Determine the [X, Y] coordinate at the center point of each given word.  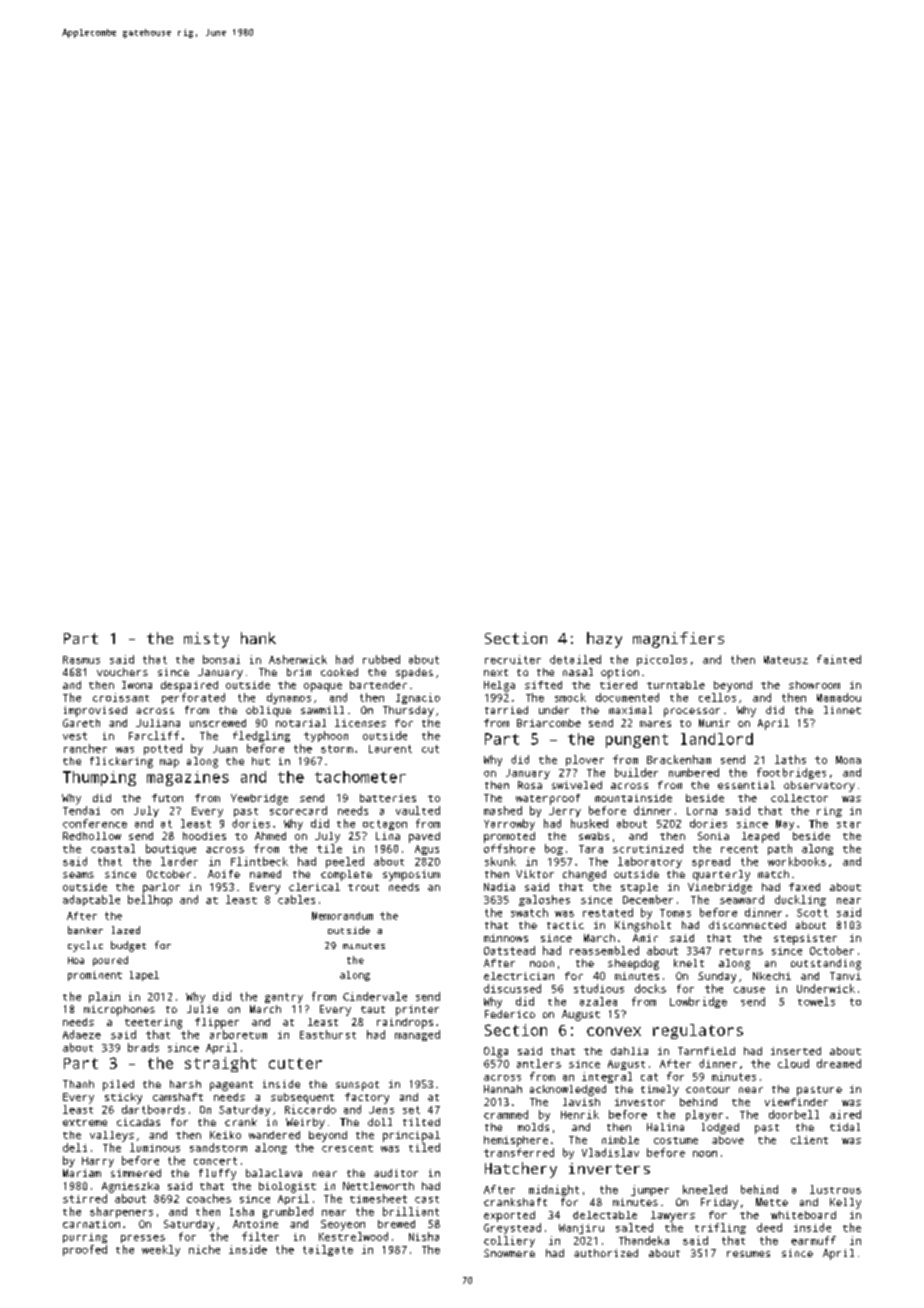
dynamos [289, 698]
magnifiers [678, 640]
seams [78, 875]
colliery [509, 1241]
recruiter [513, 659]
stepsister [805, 939]
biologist [287, 1187]
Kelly [845, 1203]
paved [424, 837]
